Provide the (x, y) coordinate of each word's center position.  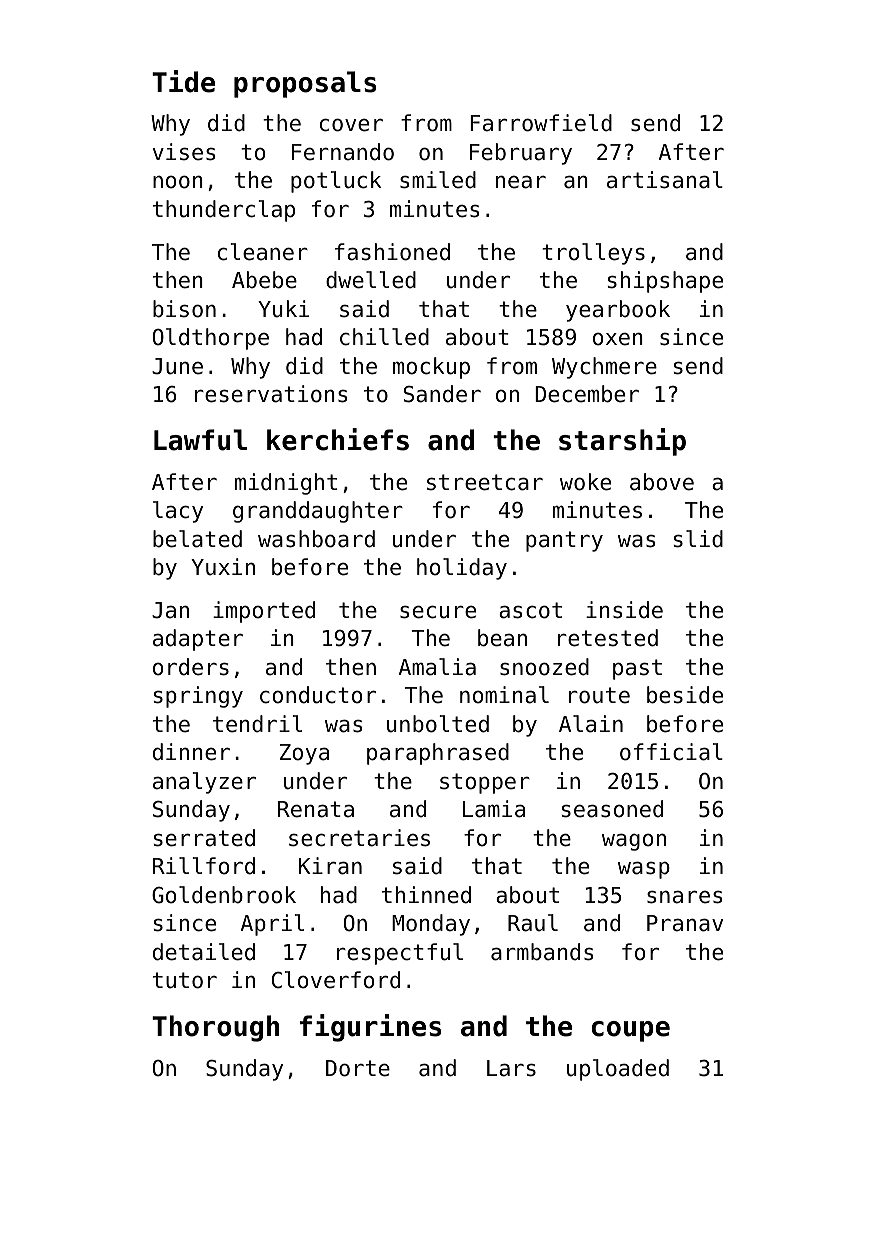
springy (198, 697)
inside (624, 610)
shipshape (665, 282)
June (177, 366)
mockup (431, 368)
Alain (591, 724)
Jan (170, 610)
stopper (485, 783)
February (521, 154)
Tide (183, 81)
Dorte (358, 1068)
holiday (462, 569)
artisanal (665, 180)
